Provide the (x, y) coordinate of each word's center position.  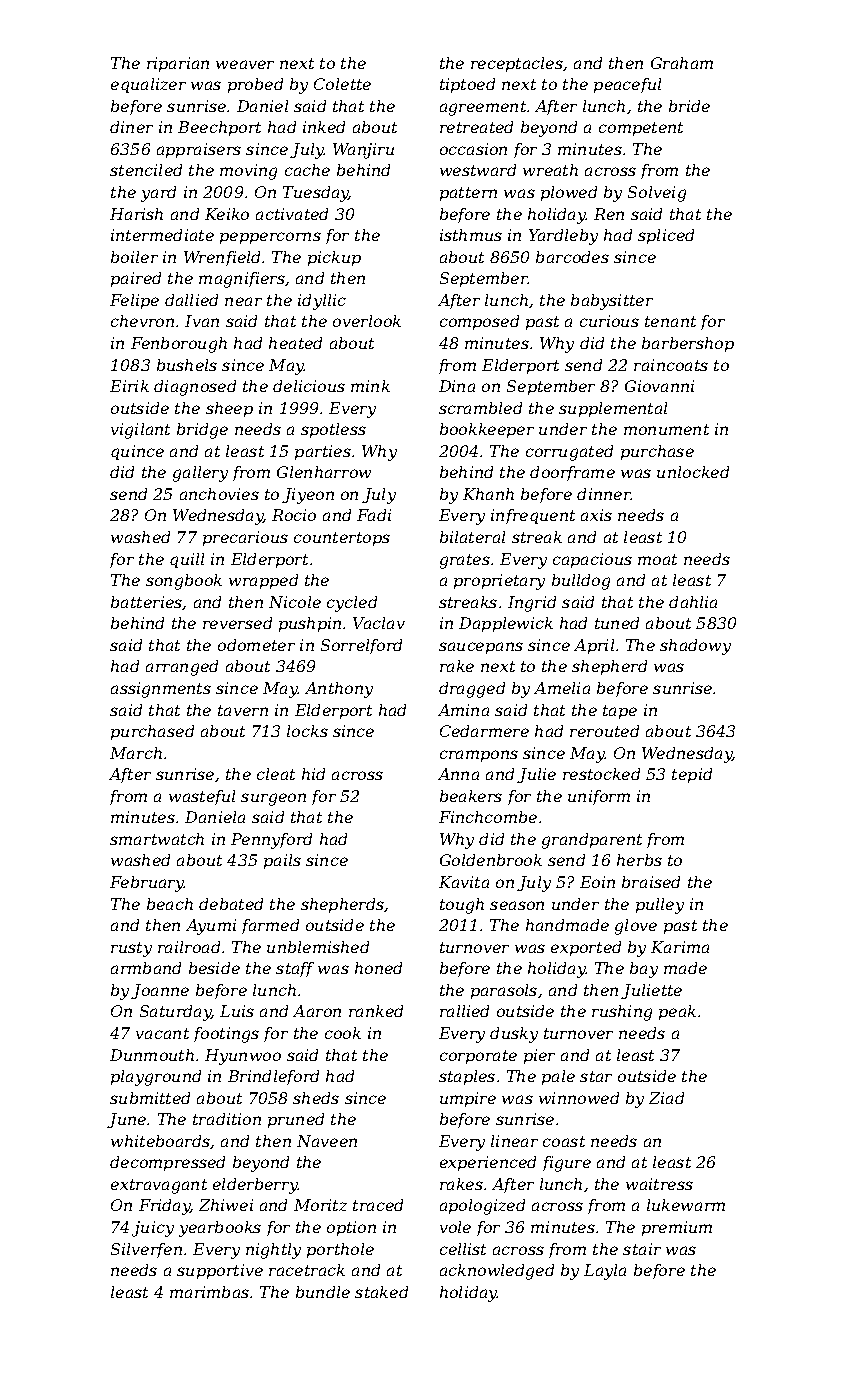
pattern (468, 194)
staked (381, 1292)
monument (666, 429)
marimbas (209, 1292)
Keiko (227, 214)
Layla (605, 1272)
